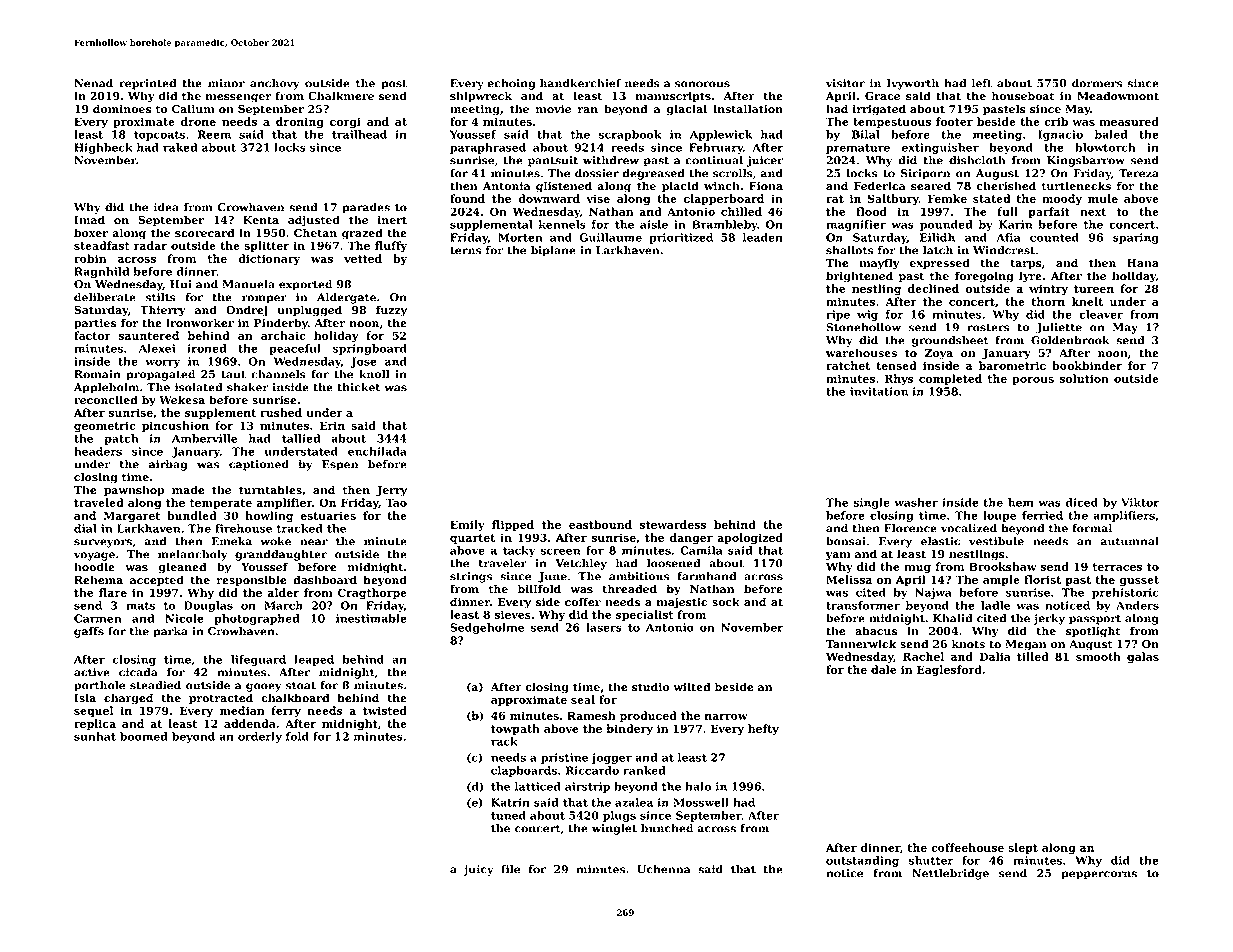 The image size is (1233, 952). What do you see at coordinates (1143, 657) in the screenshot?
I see `galas` at bounding box center [1143, 657].
